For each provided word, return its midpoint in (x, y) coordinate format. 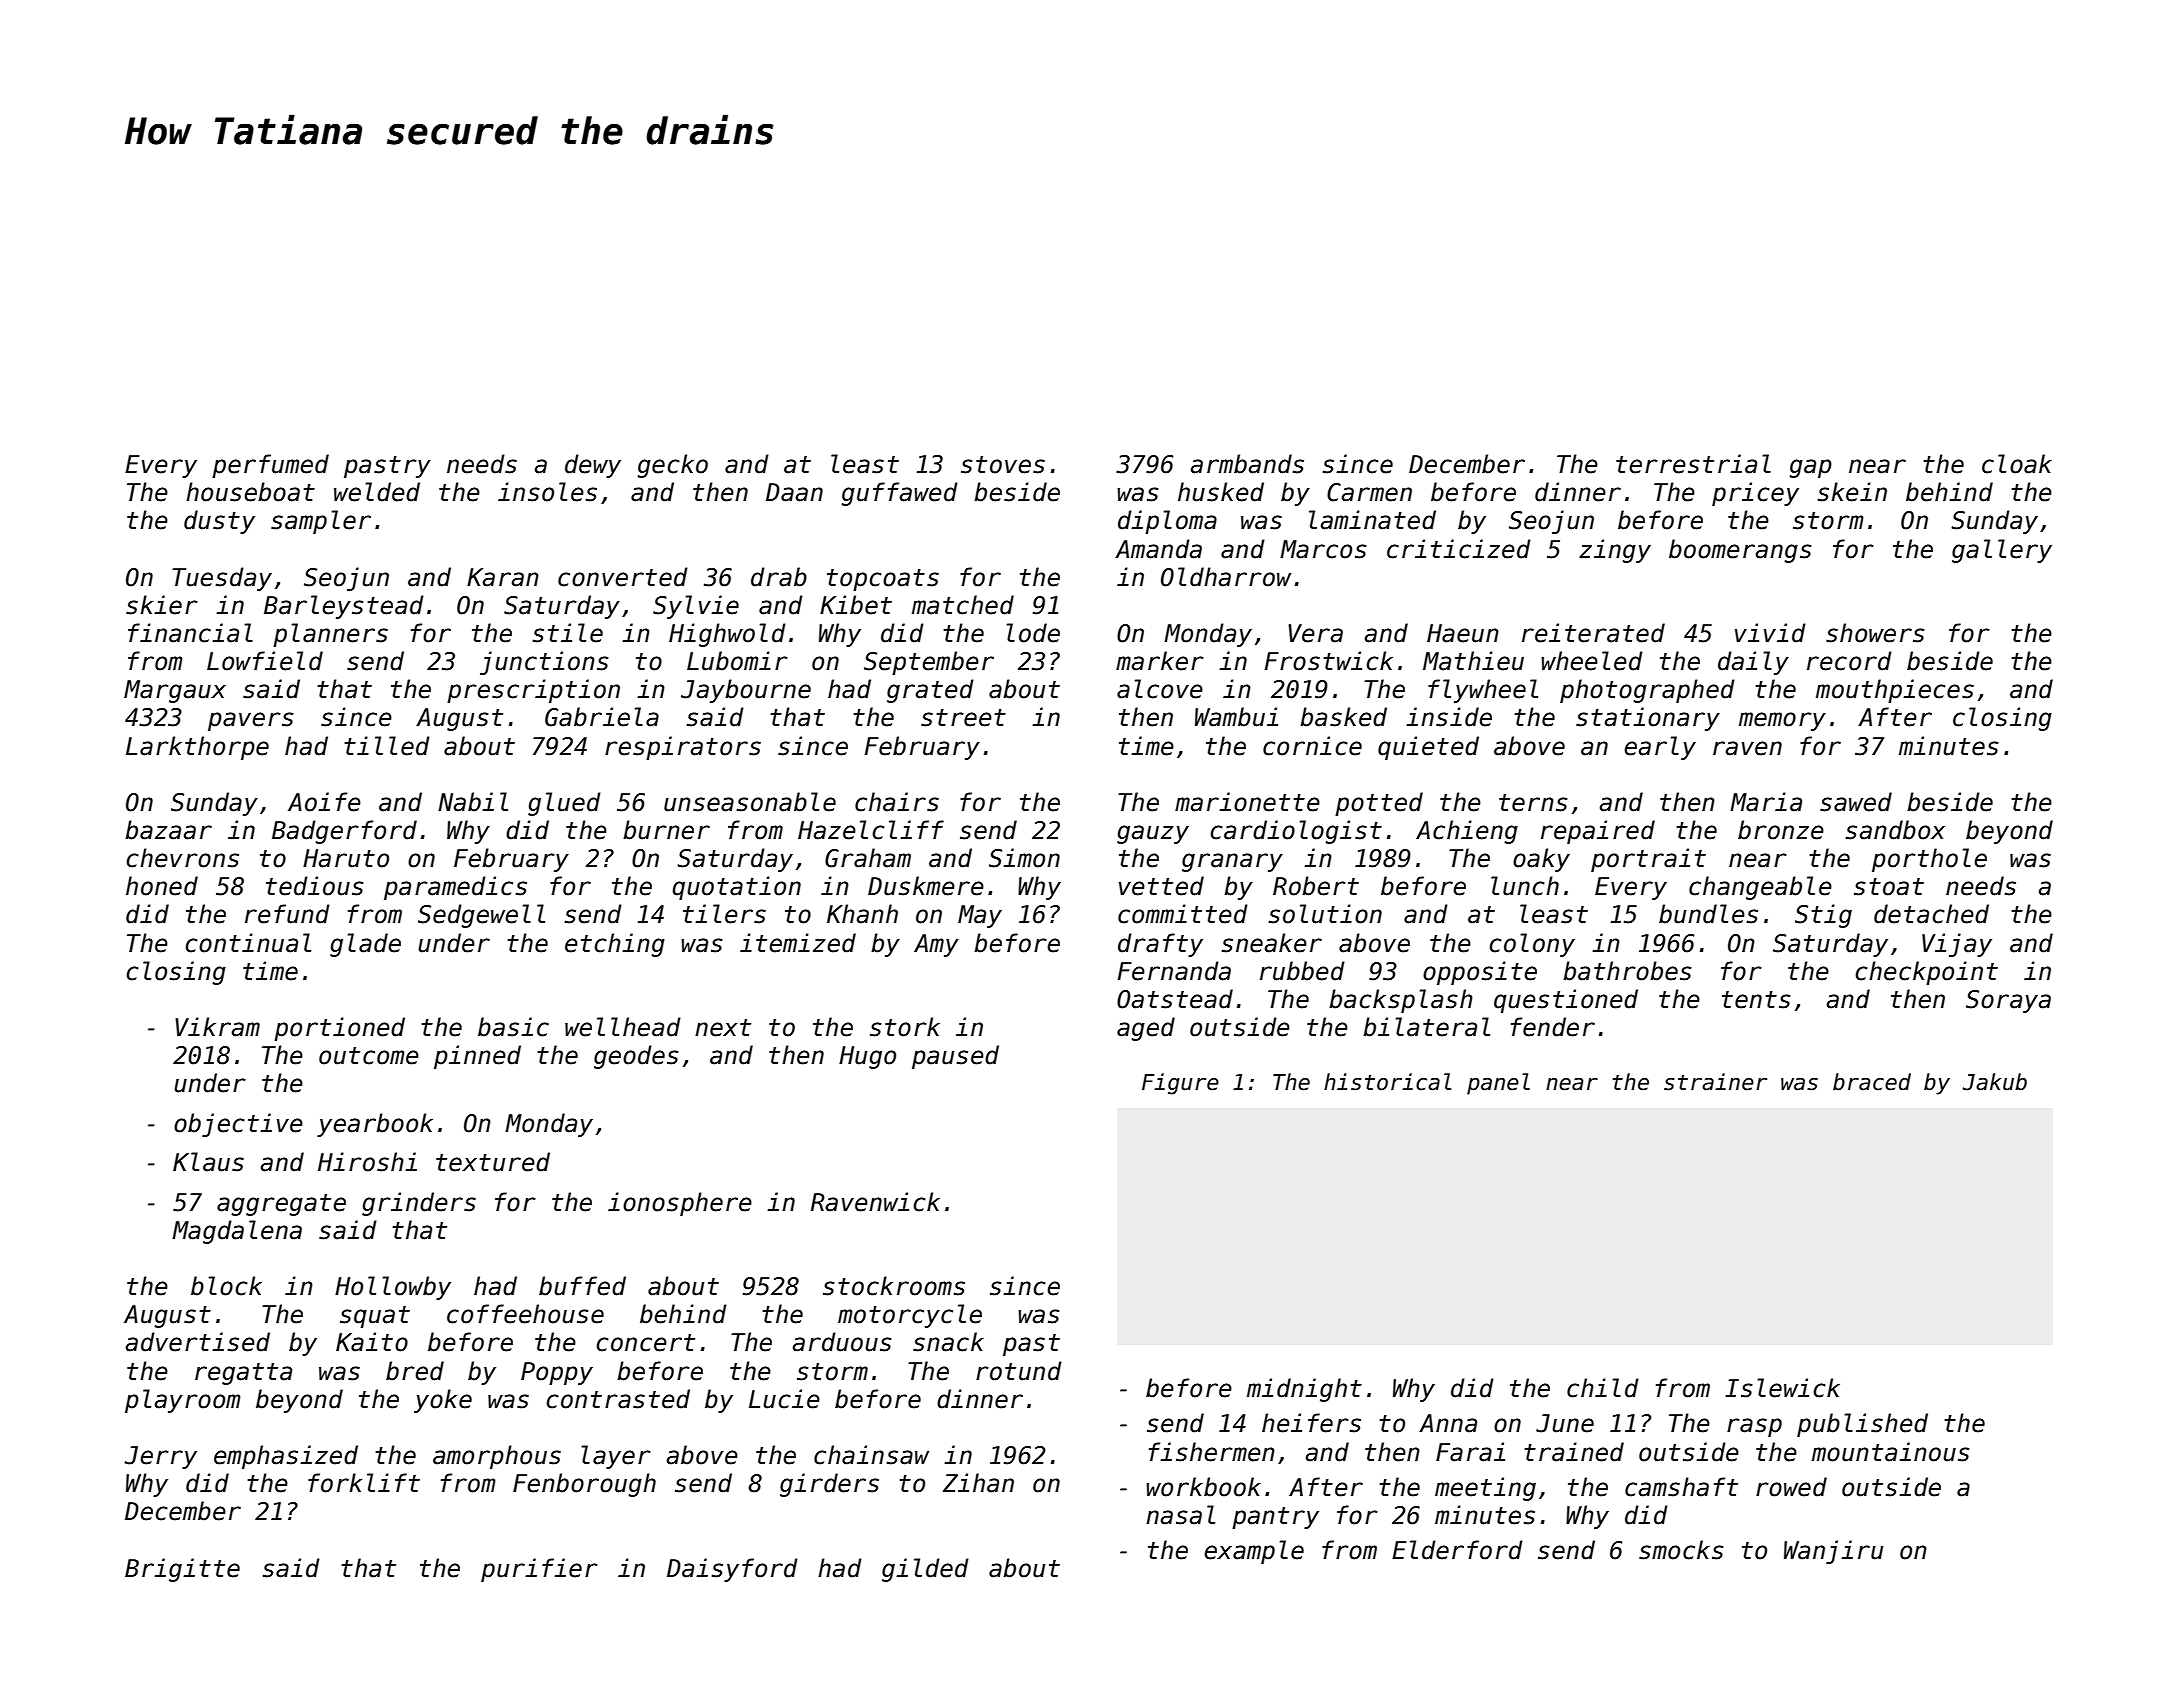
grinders (419, 1204)
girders (829, 1485)
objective (238, 1125)
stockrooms (894, 1286)
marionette (1247, 802)
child (1603, 1388)
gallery (2002, 551)
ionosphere (680, 1204)
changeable (1760, 888)
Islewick (1782, 1388)
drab (779, 577)
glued (564, 804)
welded (377, 492)
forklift (364, 1483)
